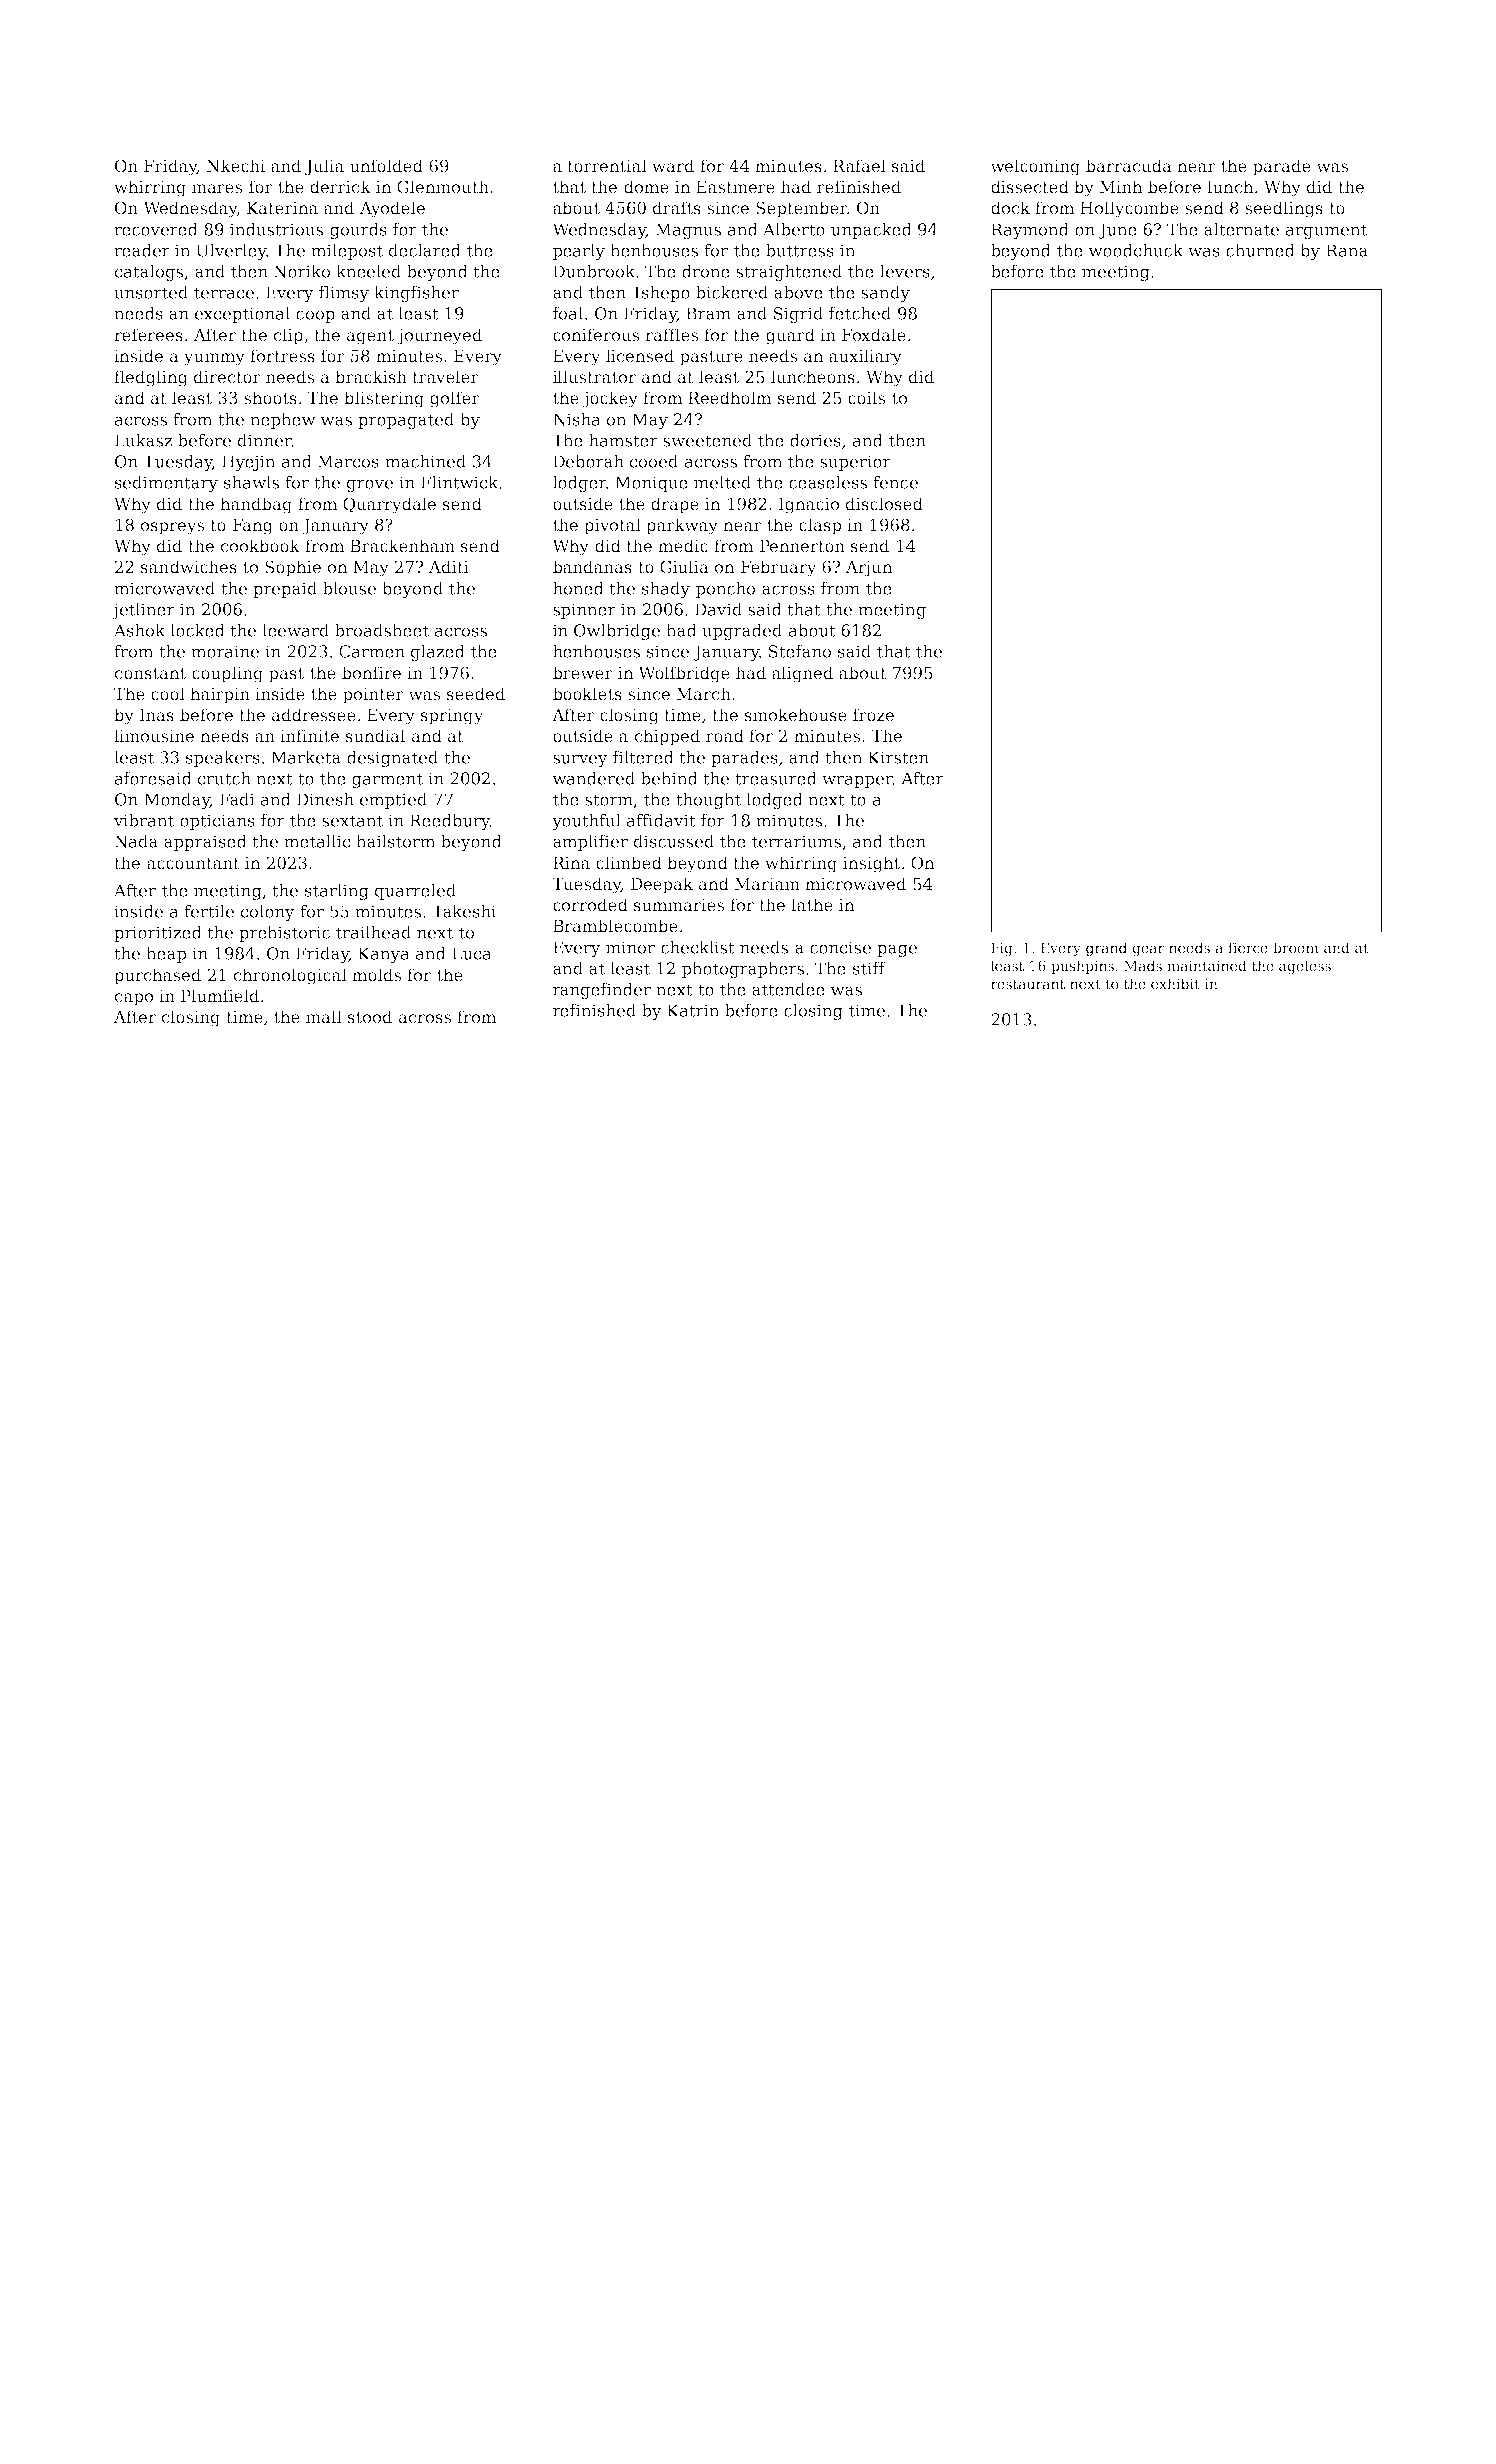 This screenshot has height=2464, width=1496. Describe the element at coordinates (674, 841) in the screenshot. I see `discussed` at that location.
